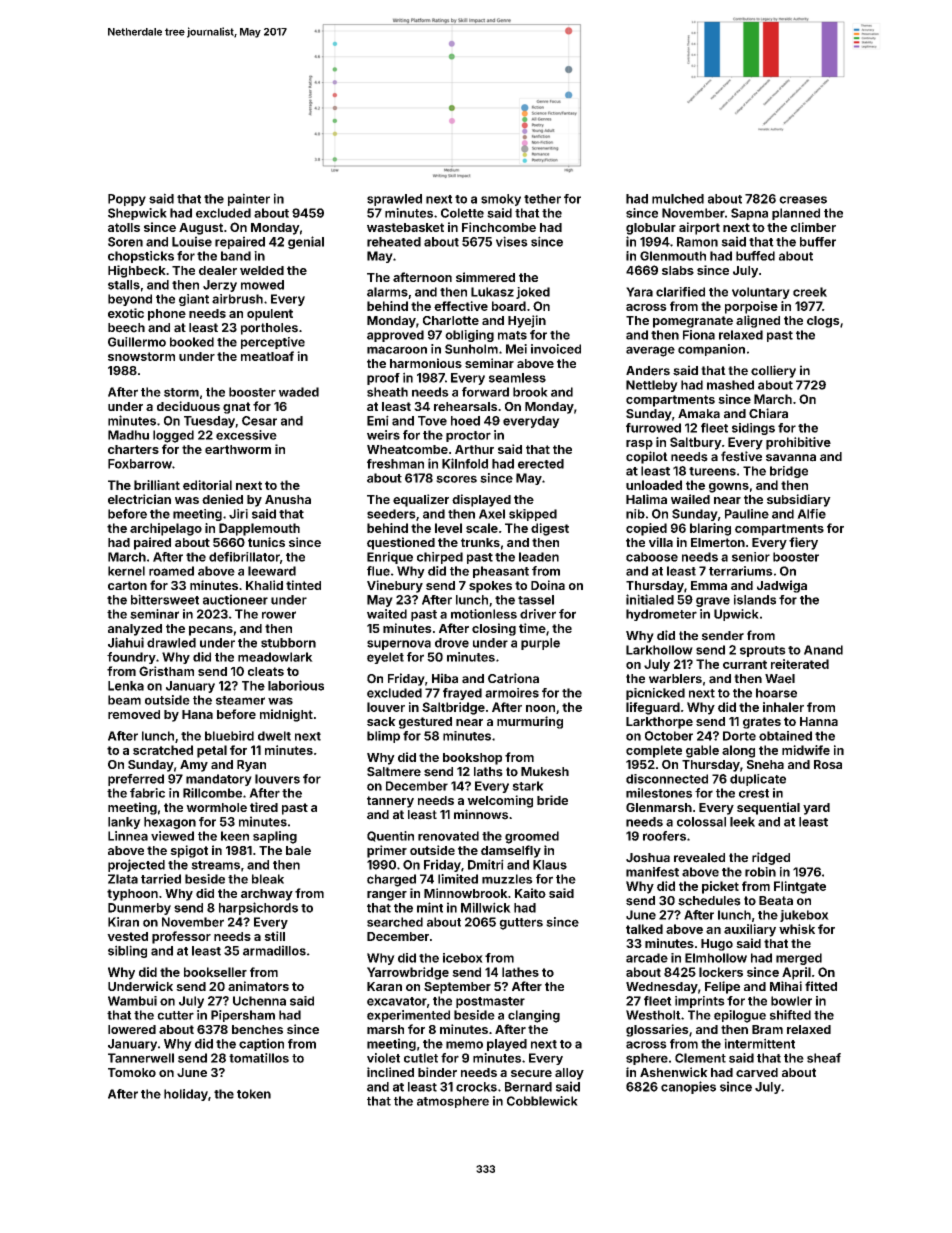  What do you see at coordinates (197, 714) in the page?
I see `Hana` at bounding box center [197, 714].
